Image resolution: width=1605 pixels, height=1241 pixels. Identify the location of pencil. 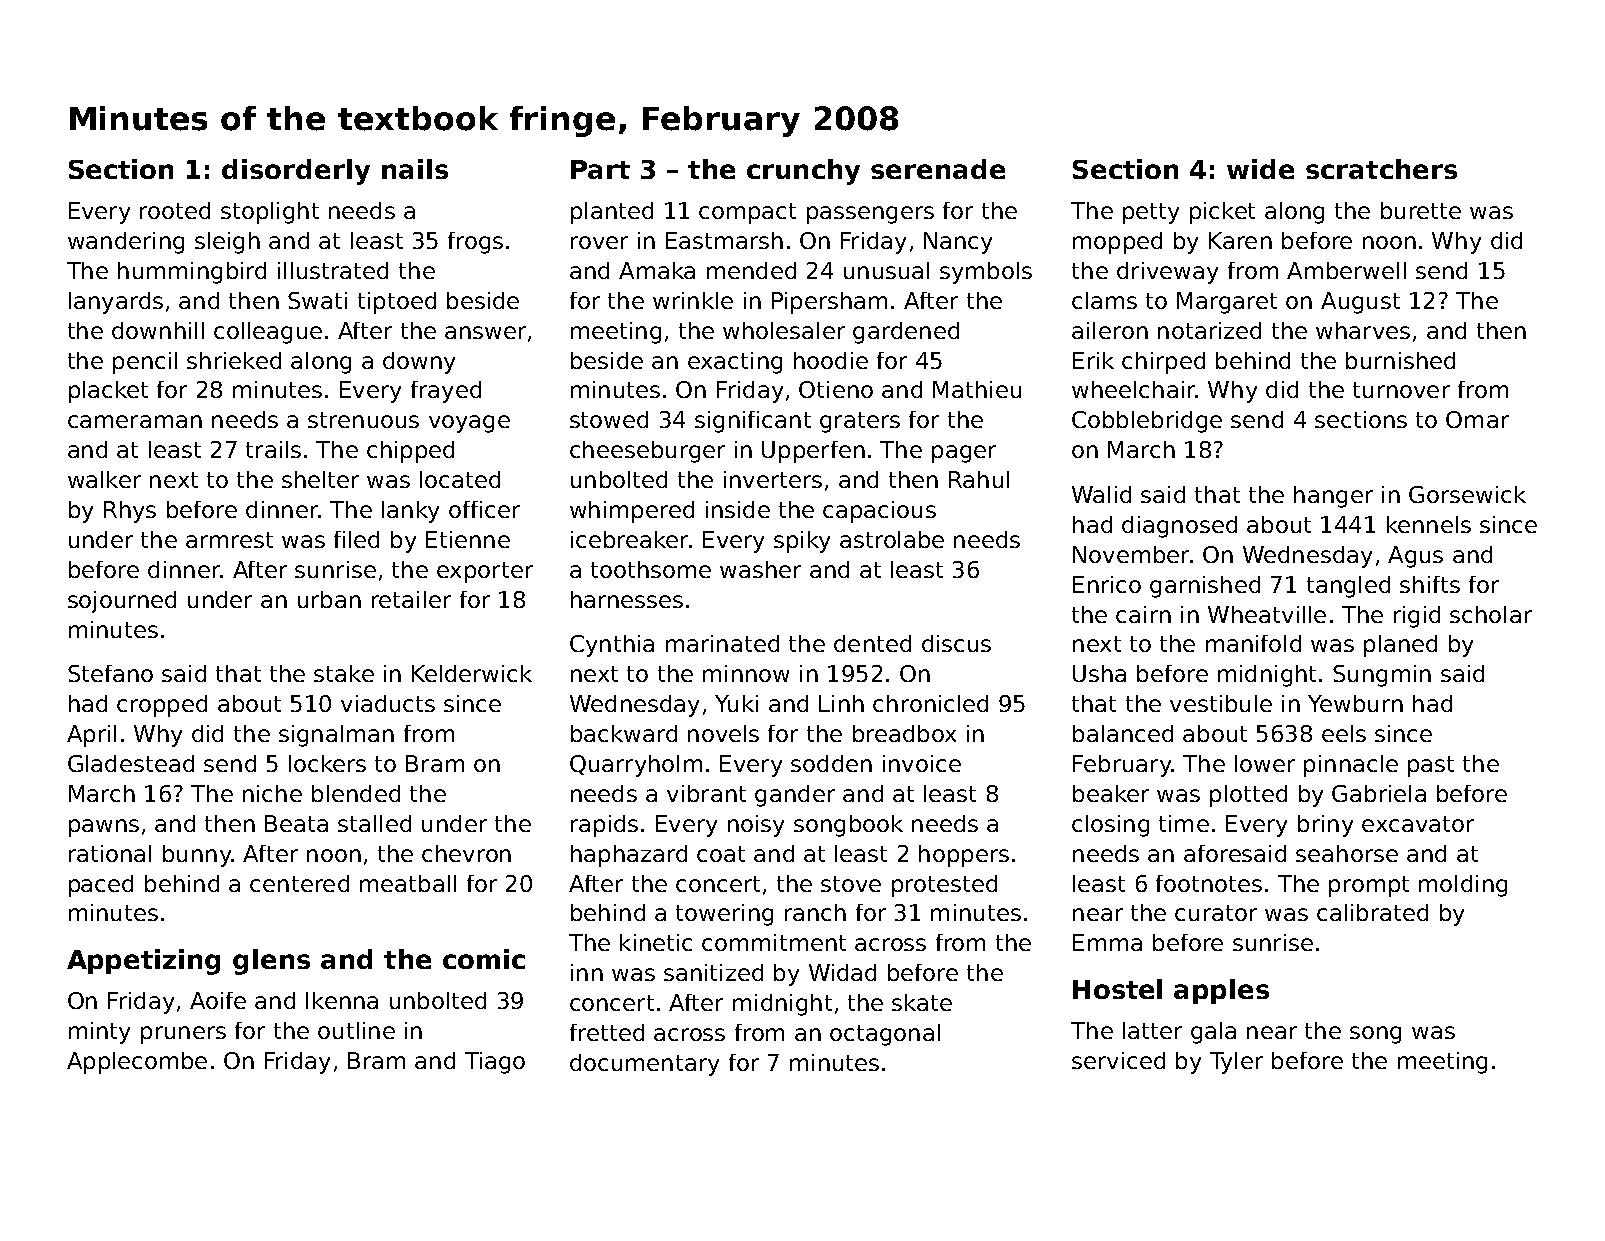
(145, 363).
